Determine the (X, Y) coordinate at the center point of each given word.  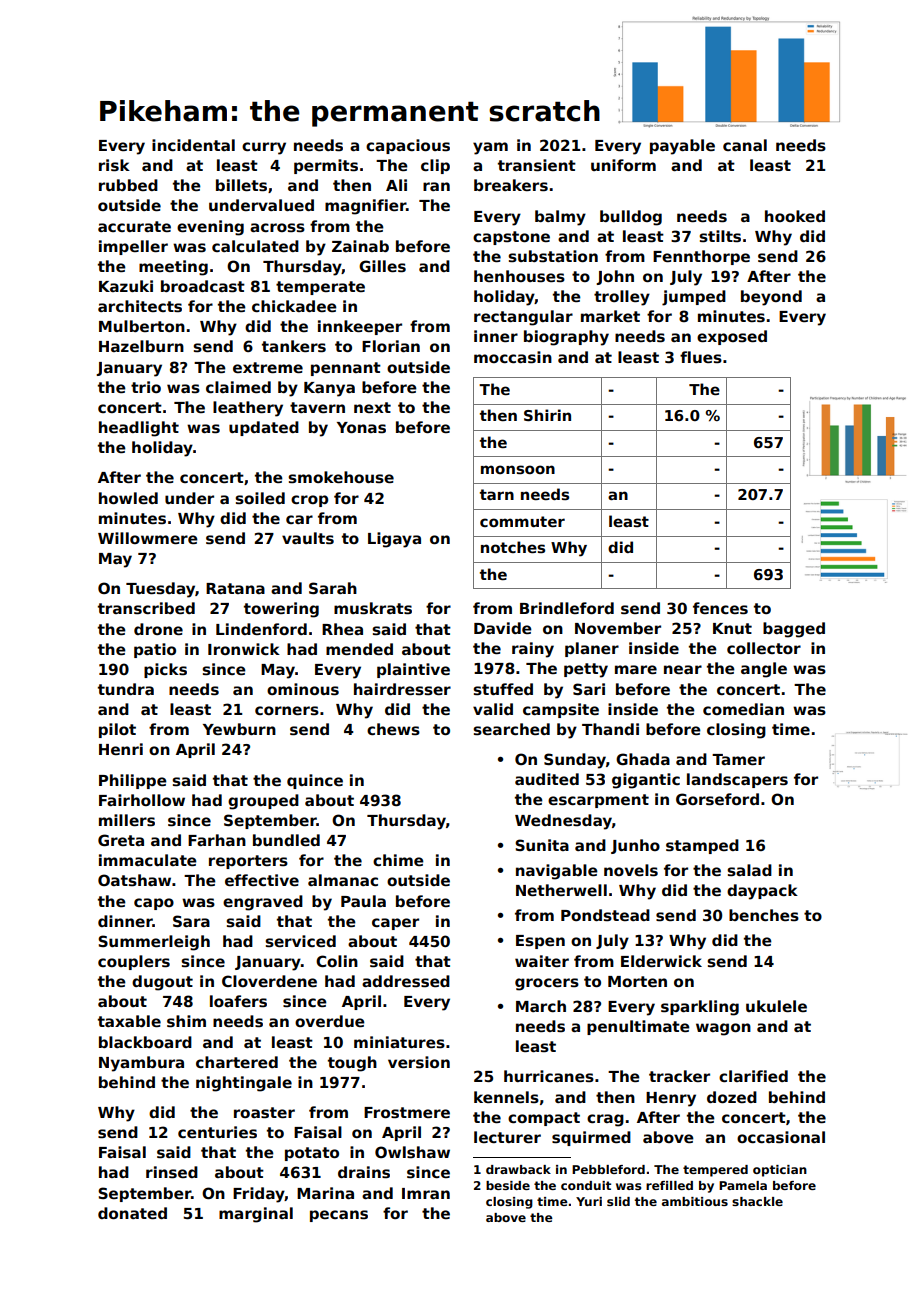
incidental (193, 145)
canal (745, 145)
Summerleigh (154, 943)
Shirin (547, 415)
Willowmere (148, 538)
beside (508, 1185)
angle (764, 670)
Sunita (542, 845)
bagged (794, 630)
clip (435, 166)
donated (132, 1213)
